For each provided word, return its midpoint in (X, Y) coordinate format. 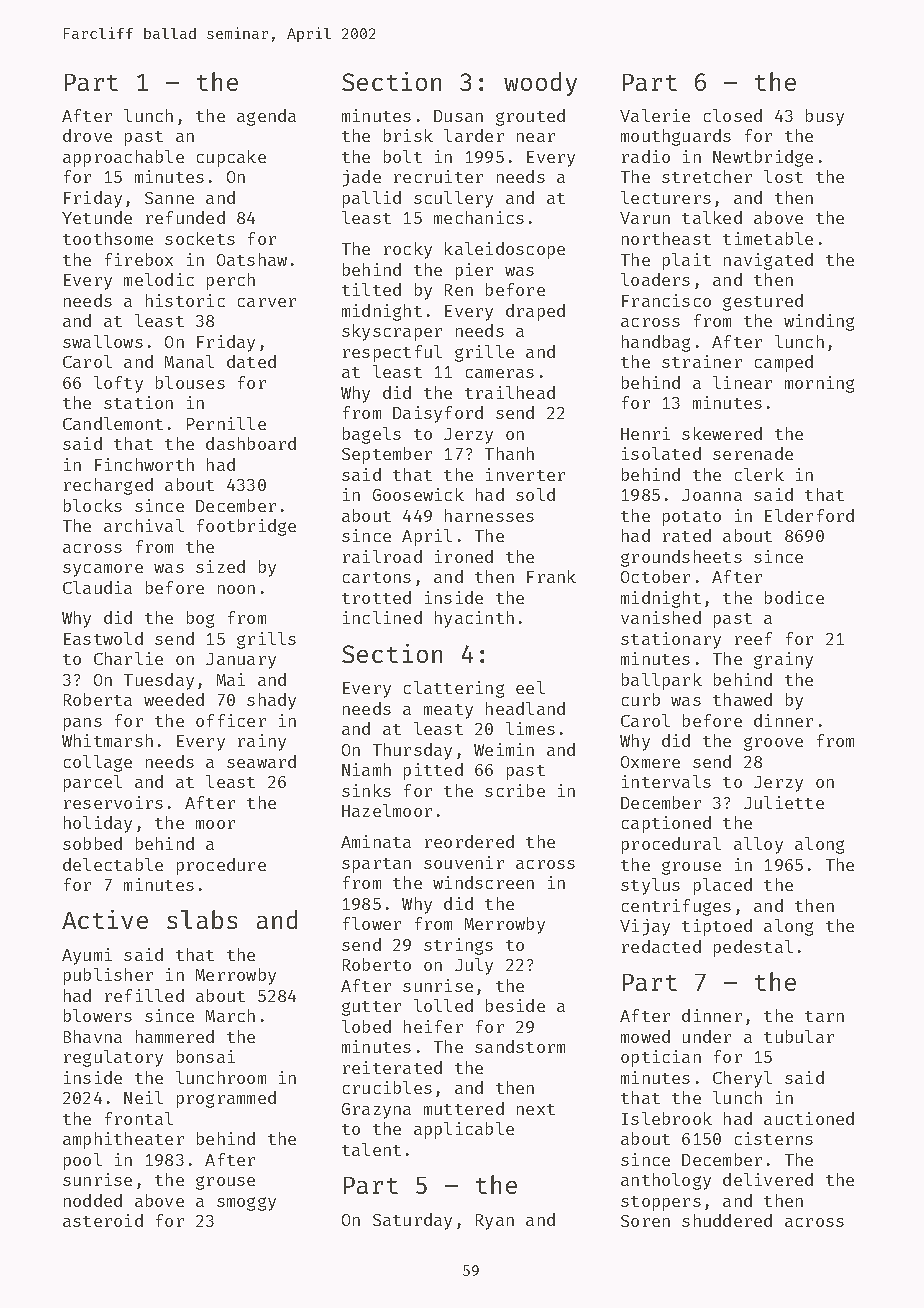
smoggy (246, 1204)
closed (733, 115)
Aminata (376, 841)
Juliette (784, 802)
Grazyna (376, 1111)
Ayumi (87, 956)
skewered (722, 433)
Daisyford (438, 414)
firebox (139, 259)
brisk (408, 135)
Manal (189, 361)
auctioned (809, 1118)
